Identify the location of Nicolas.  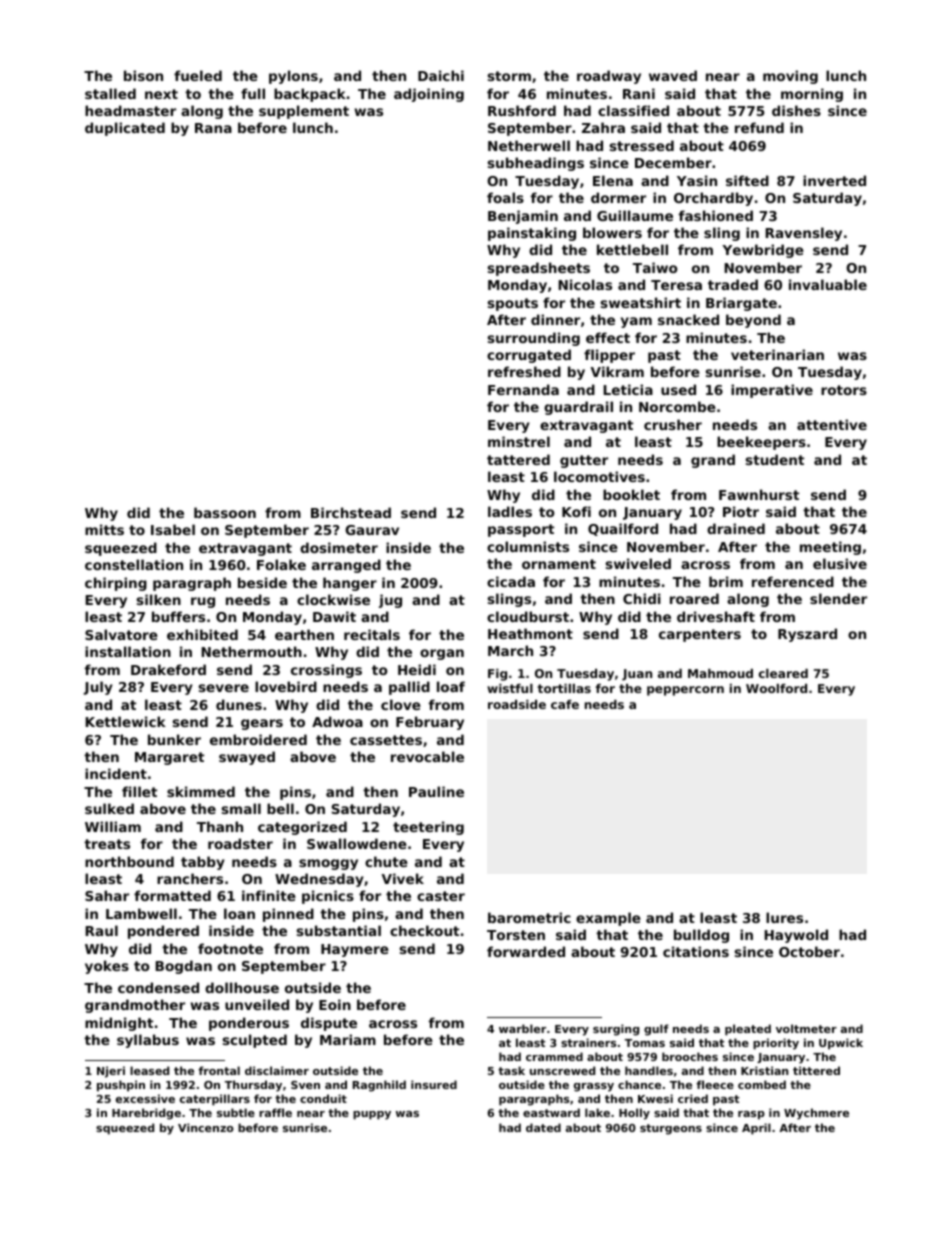
(585, 284).
